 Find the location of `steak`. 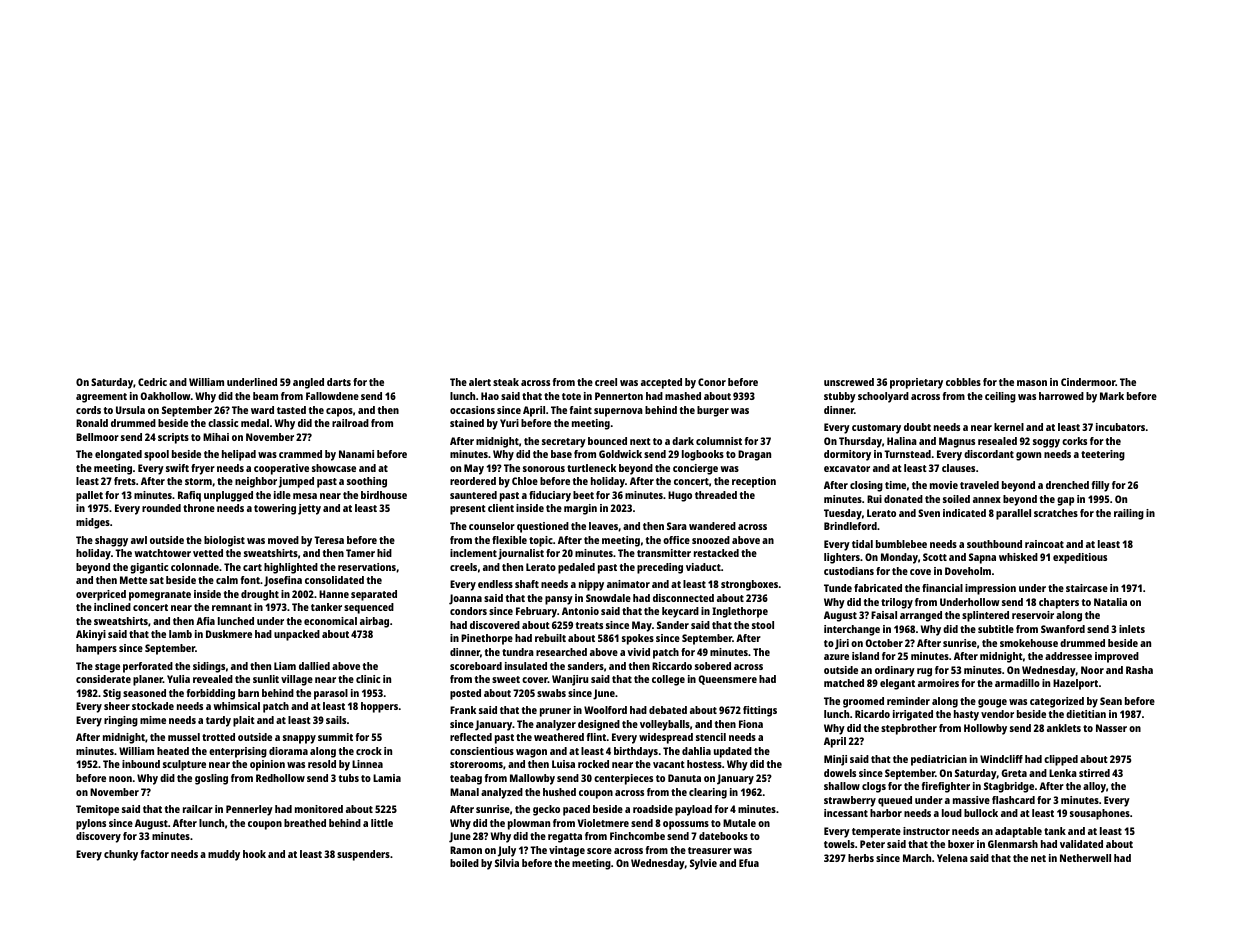

steak is located at coordinates (506, 382).
